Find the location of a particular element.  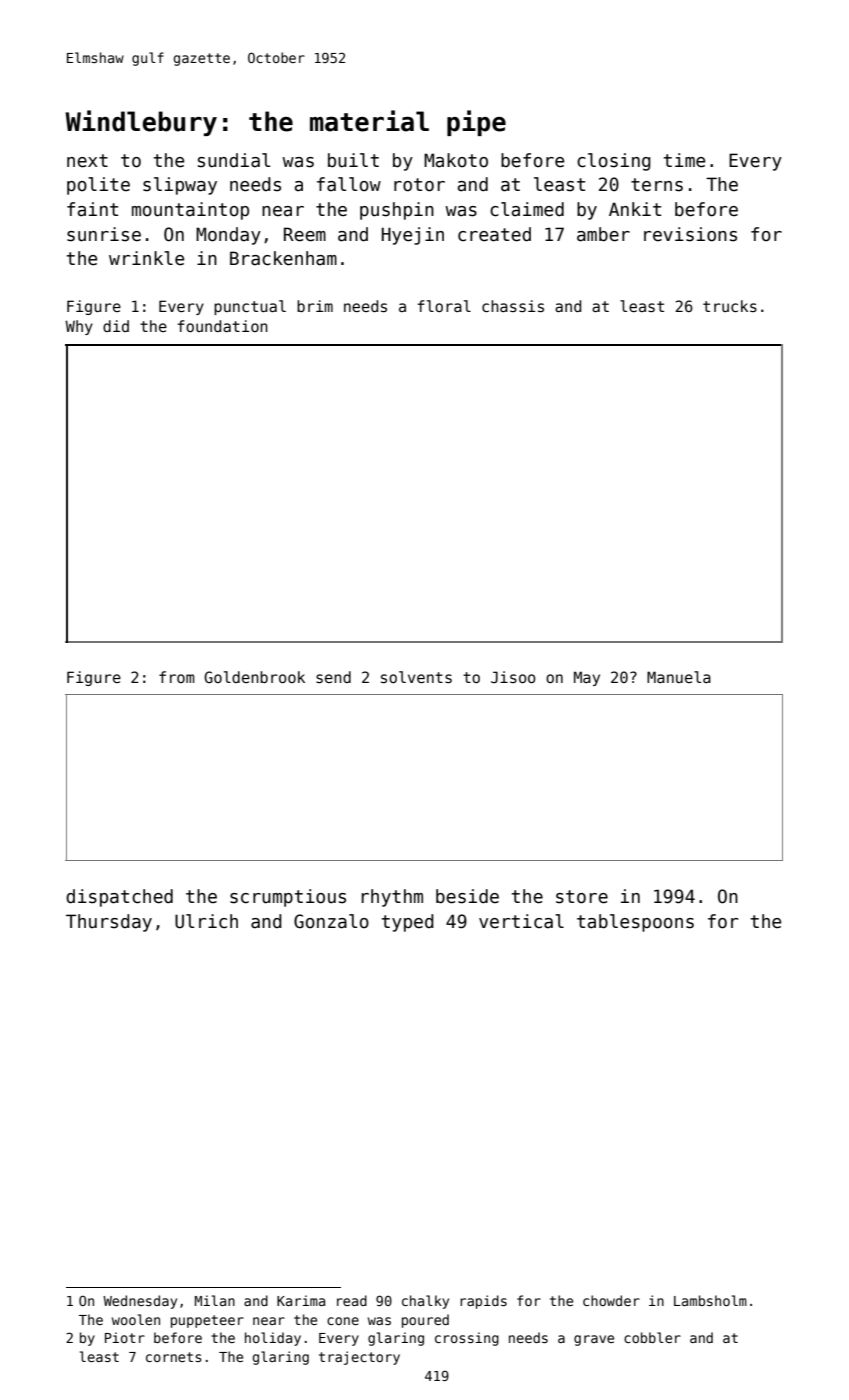

typed is located at coordinates (408, 923).
